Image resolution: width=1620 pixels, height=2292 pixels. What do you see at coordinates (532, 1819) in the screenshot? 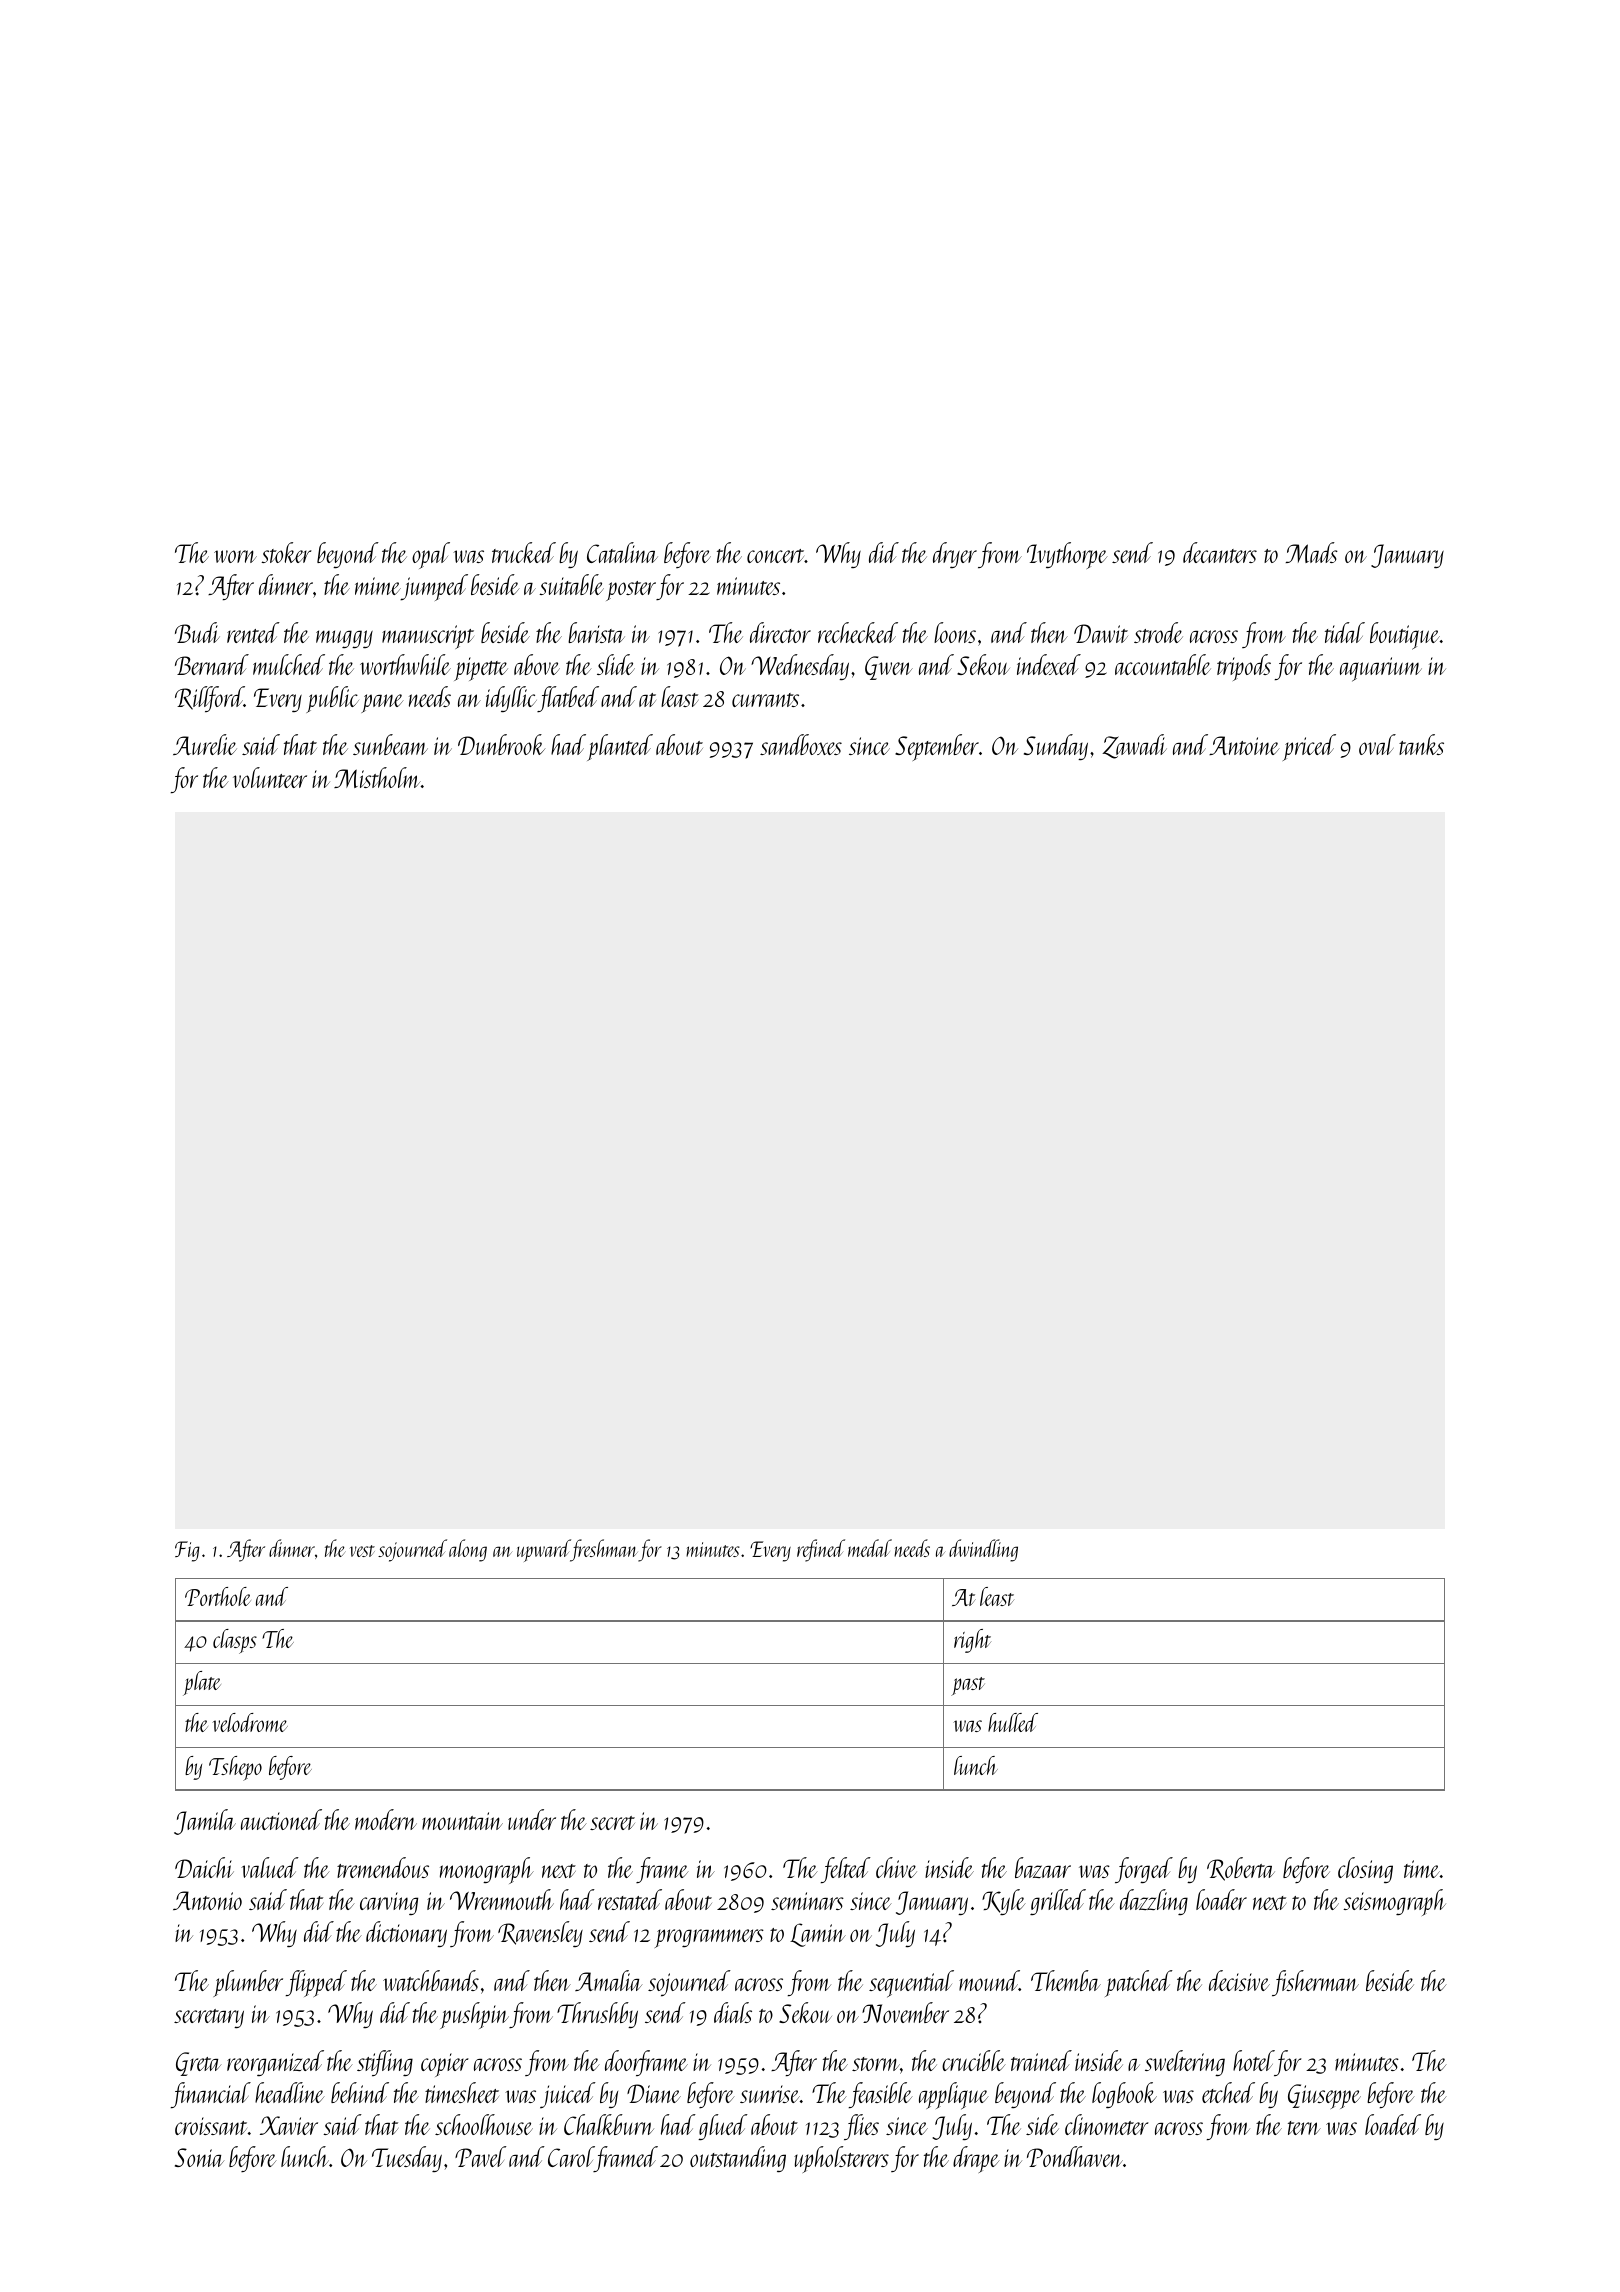
I see `under` at bounding box center [532, 1819].
